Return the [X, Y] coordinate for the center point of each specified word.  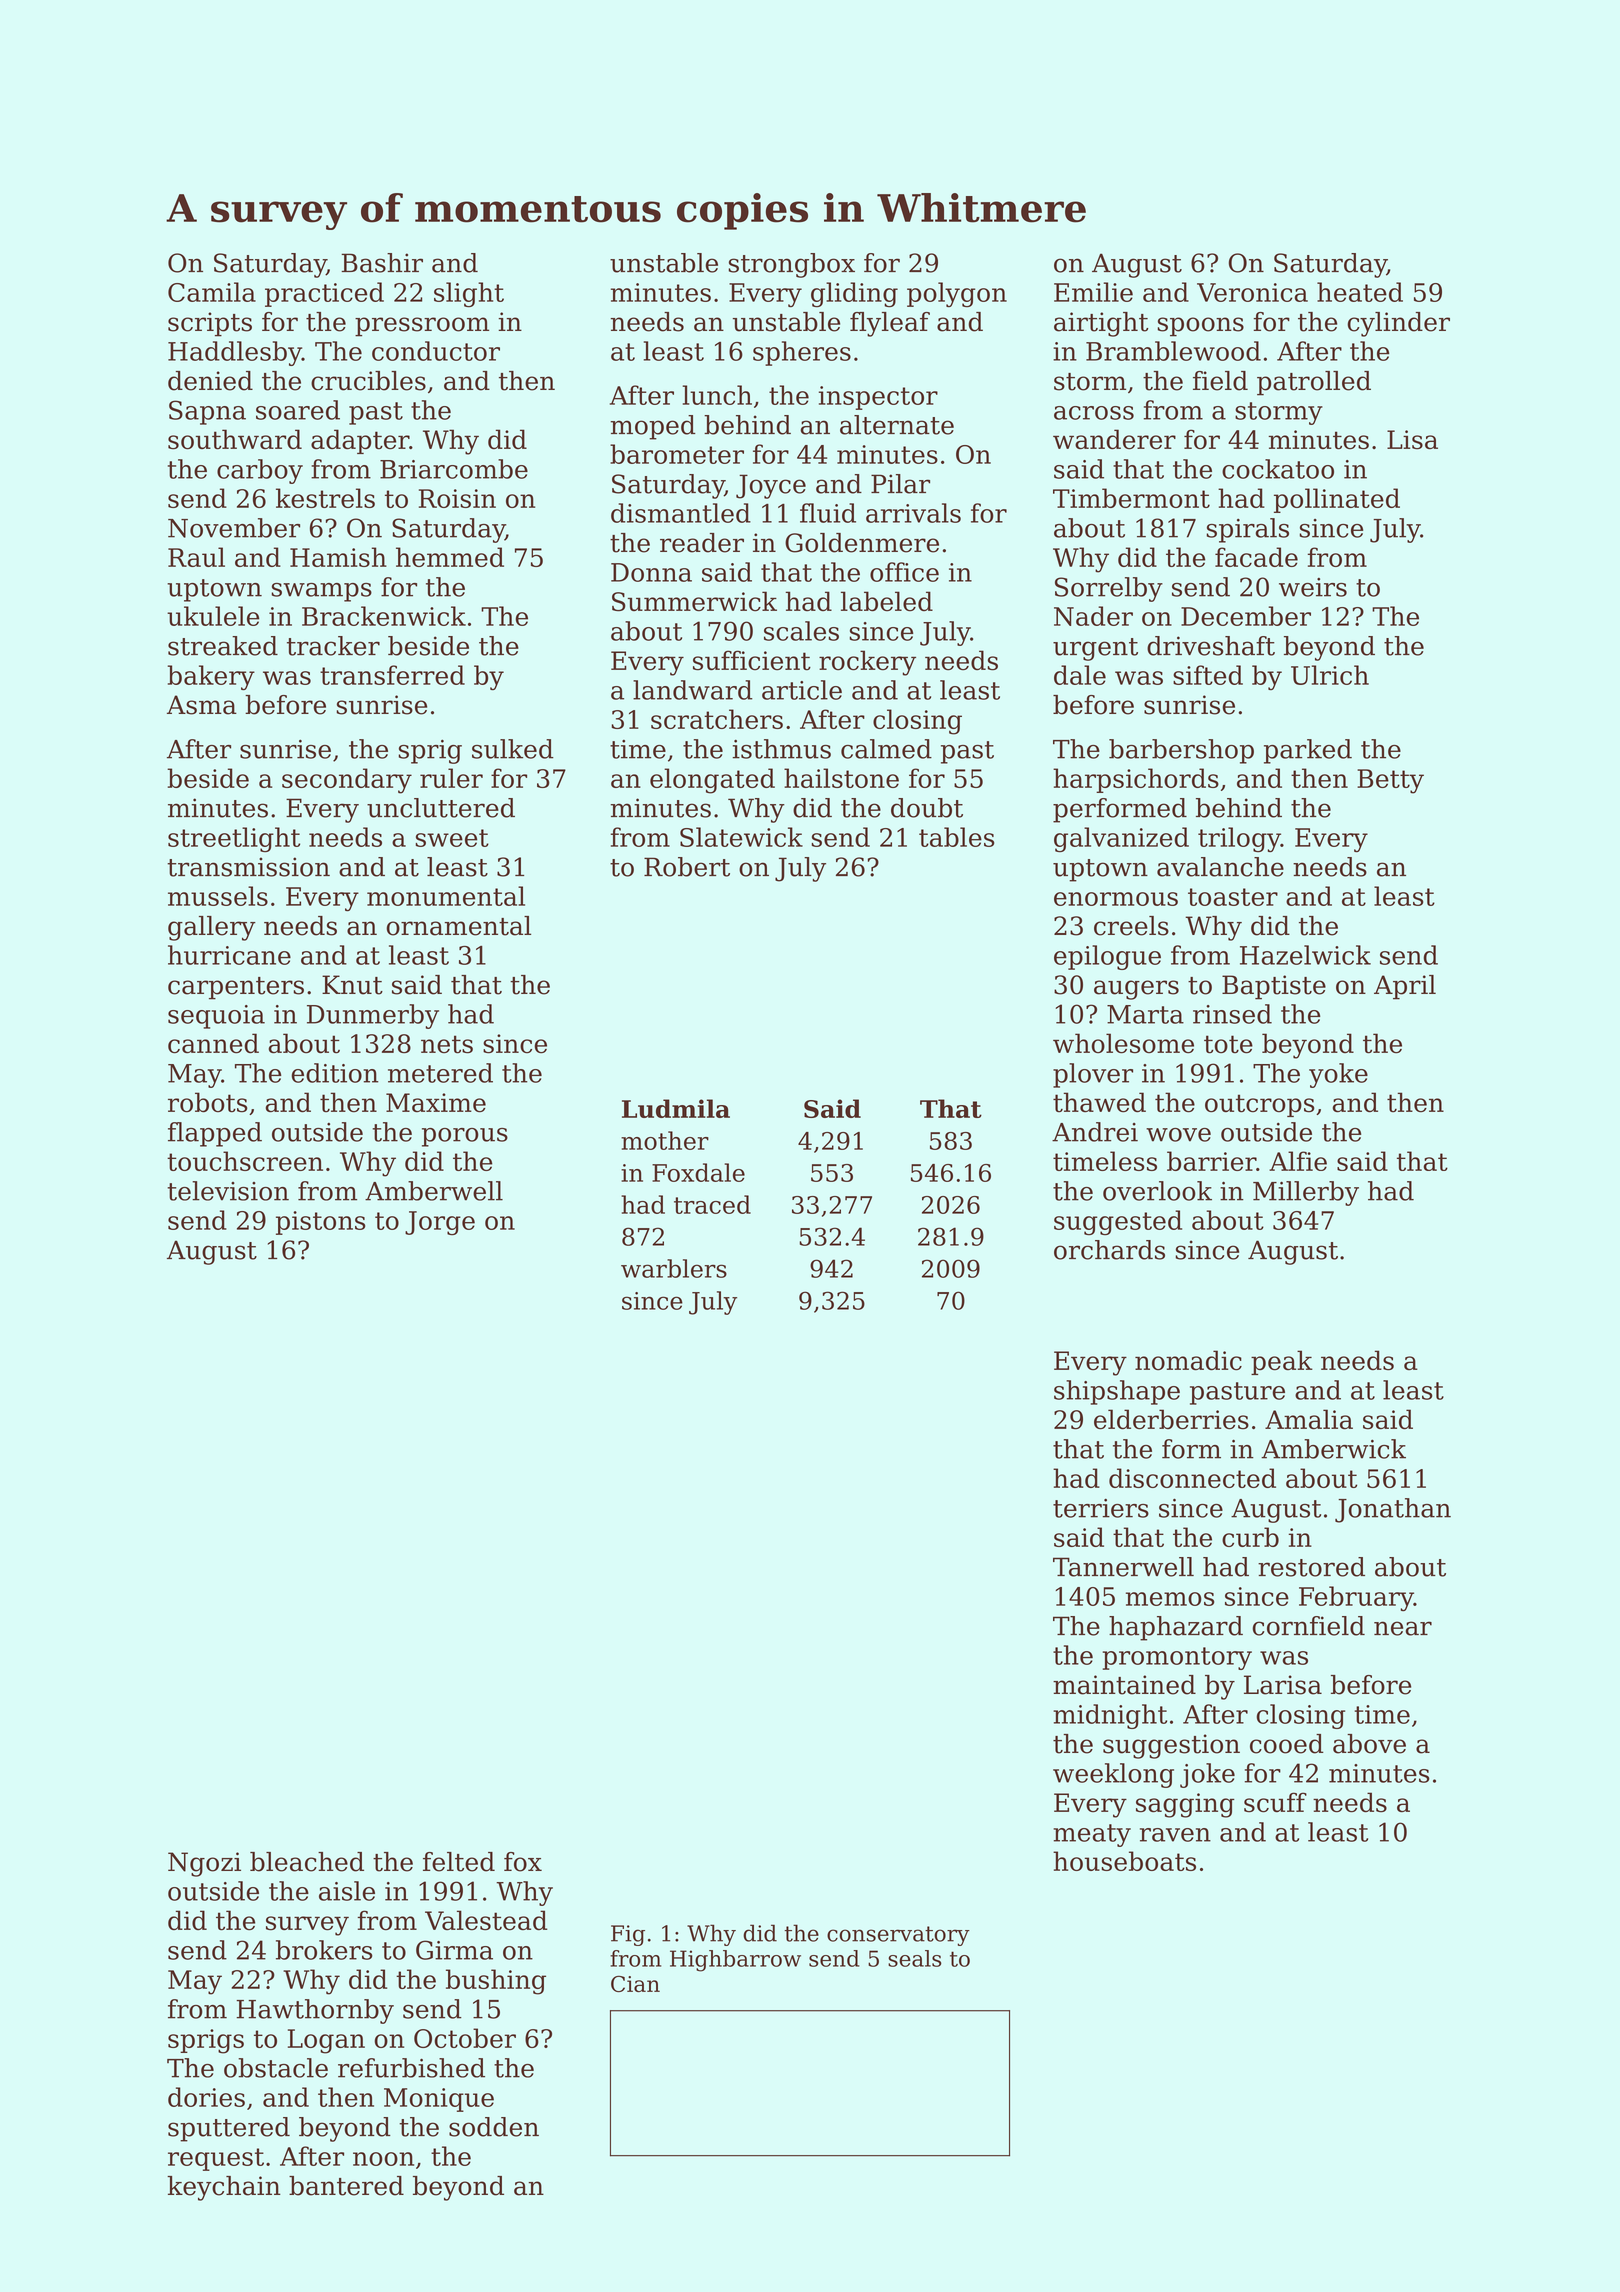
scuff [1275, 1802]
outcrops [1260, 1105]
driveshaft [1211, 646]
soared [298, 410]
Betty [1390, 781]
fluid [828, 513]
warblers [674, 1268]
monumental [446, 896]
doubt [927, 808]
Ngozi [204, 1864]
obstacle [276, 2068]
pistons [320, 1223]
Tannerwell [1123, 1567]
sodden [494, 2127]
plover [1093, 1075]
